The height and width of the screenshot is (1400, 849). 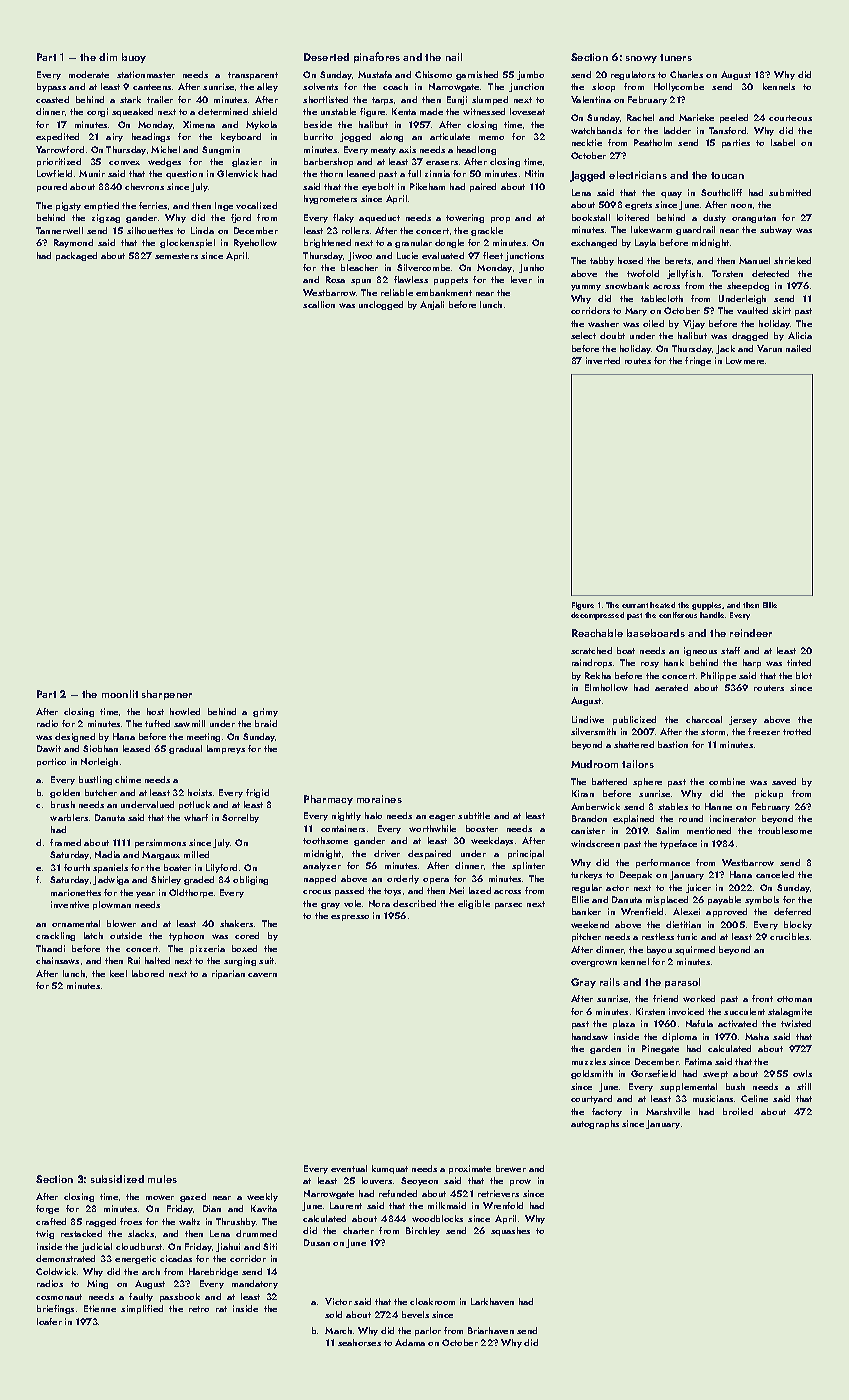 I want to click on currant, so click(x=635, y=605).
